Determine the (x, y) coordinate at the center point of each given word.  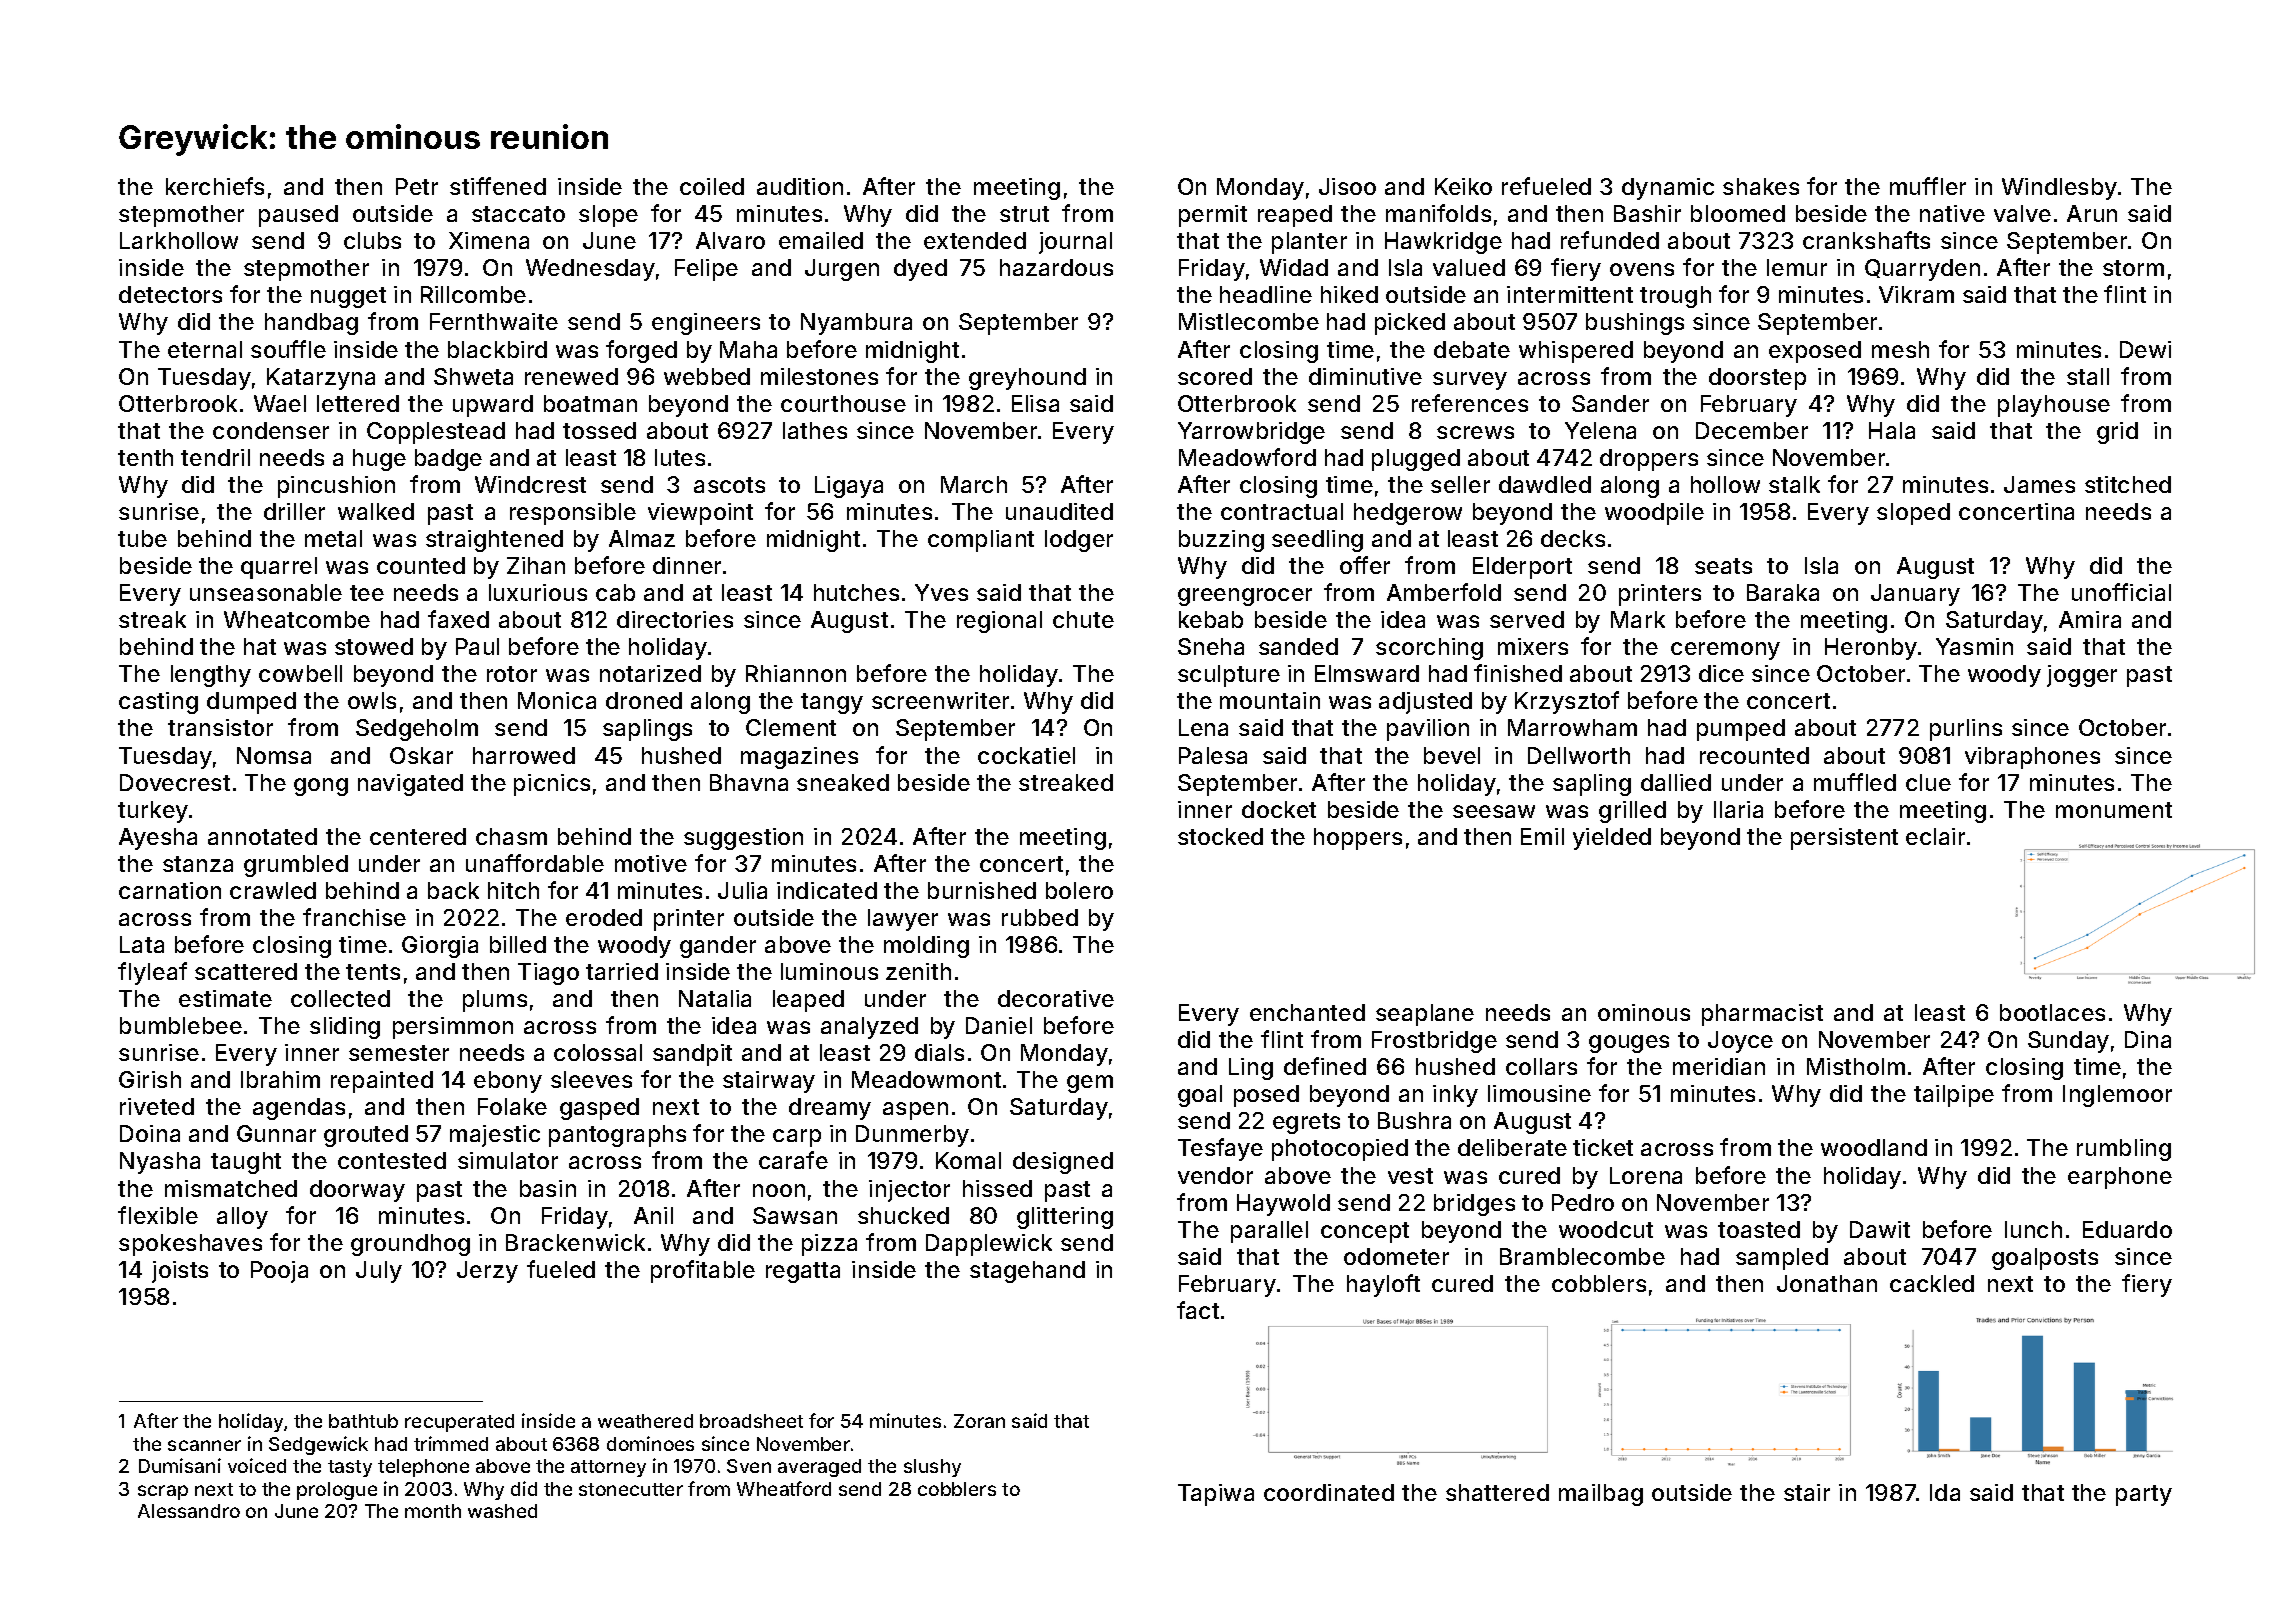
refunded (1610, 240)
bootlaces (2052, 1012)
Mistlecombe (1249, 321)
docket (1279, 809)
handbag (311, 324)
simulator (508, 1160)
